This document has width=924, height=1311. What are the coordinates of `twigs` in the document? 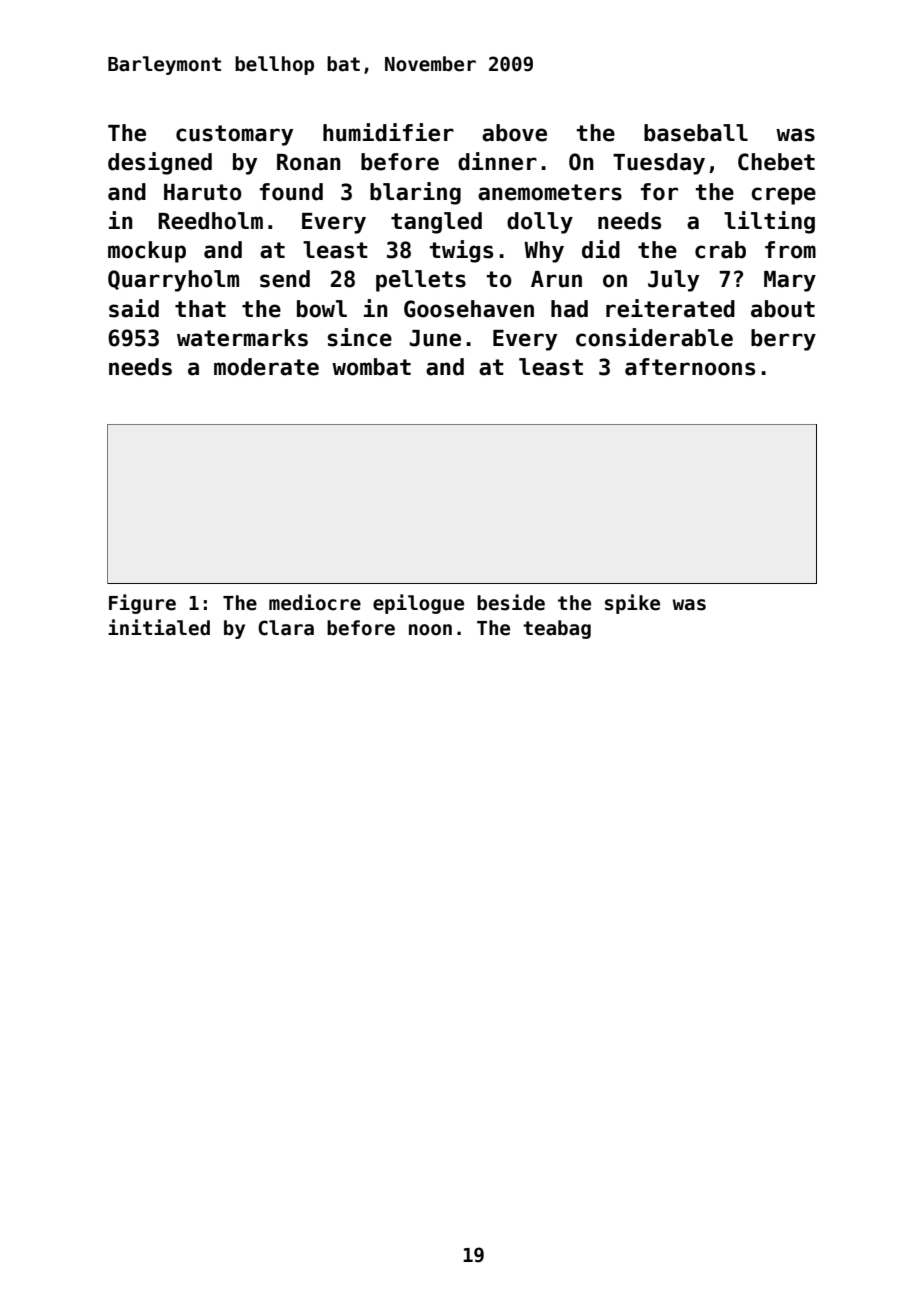 It's located at (461, 251).
